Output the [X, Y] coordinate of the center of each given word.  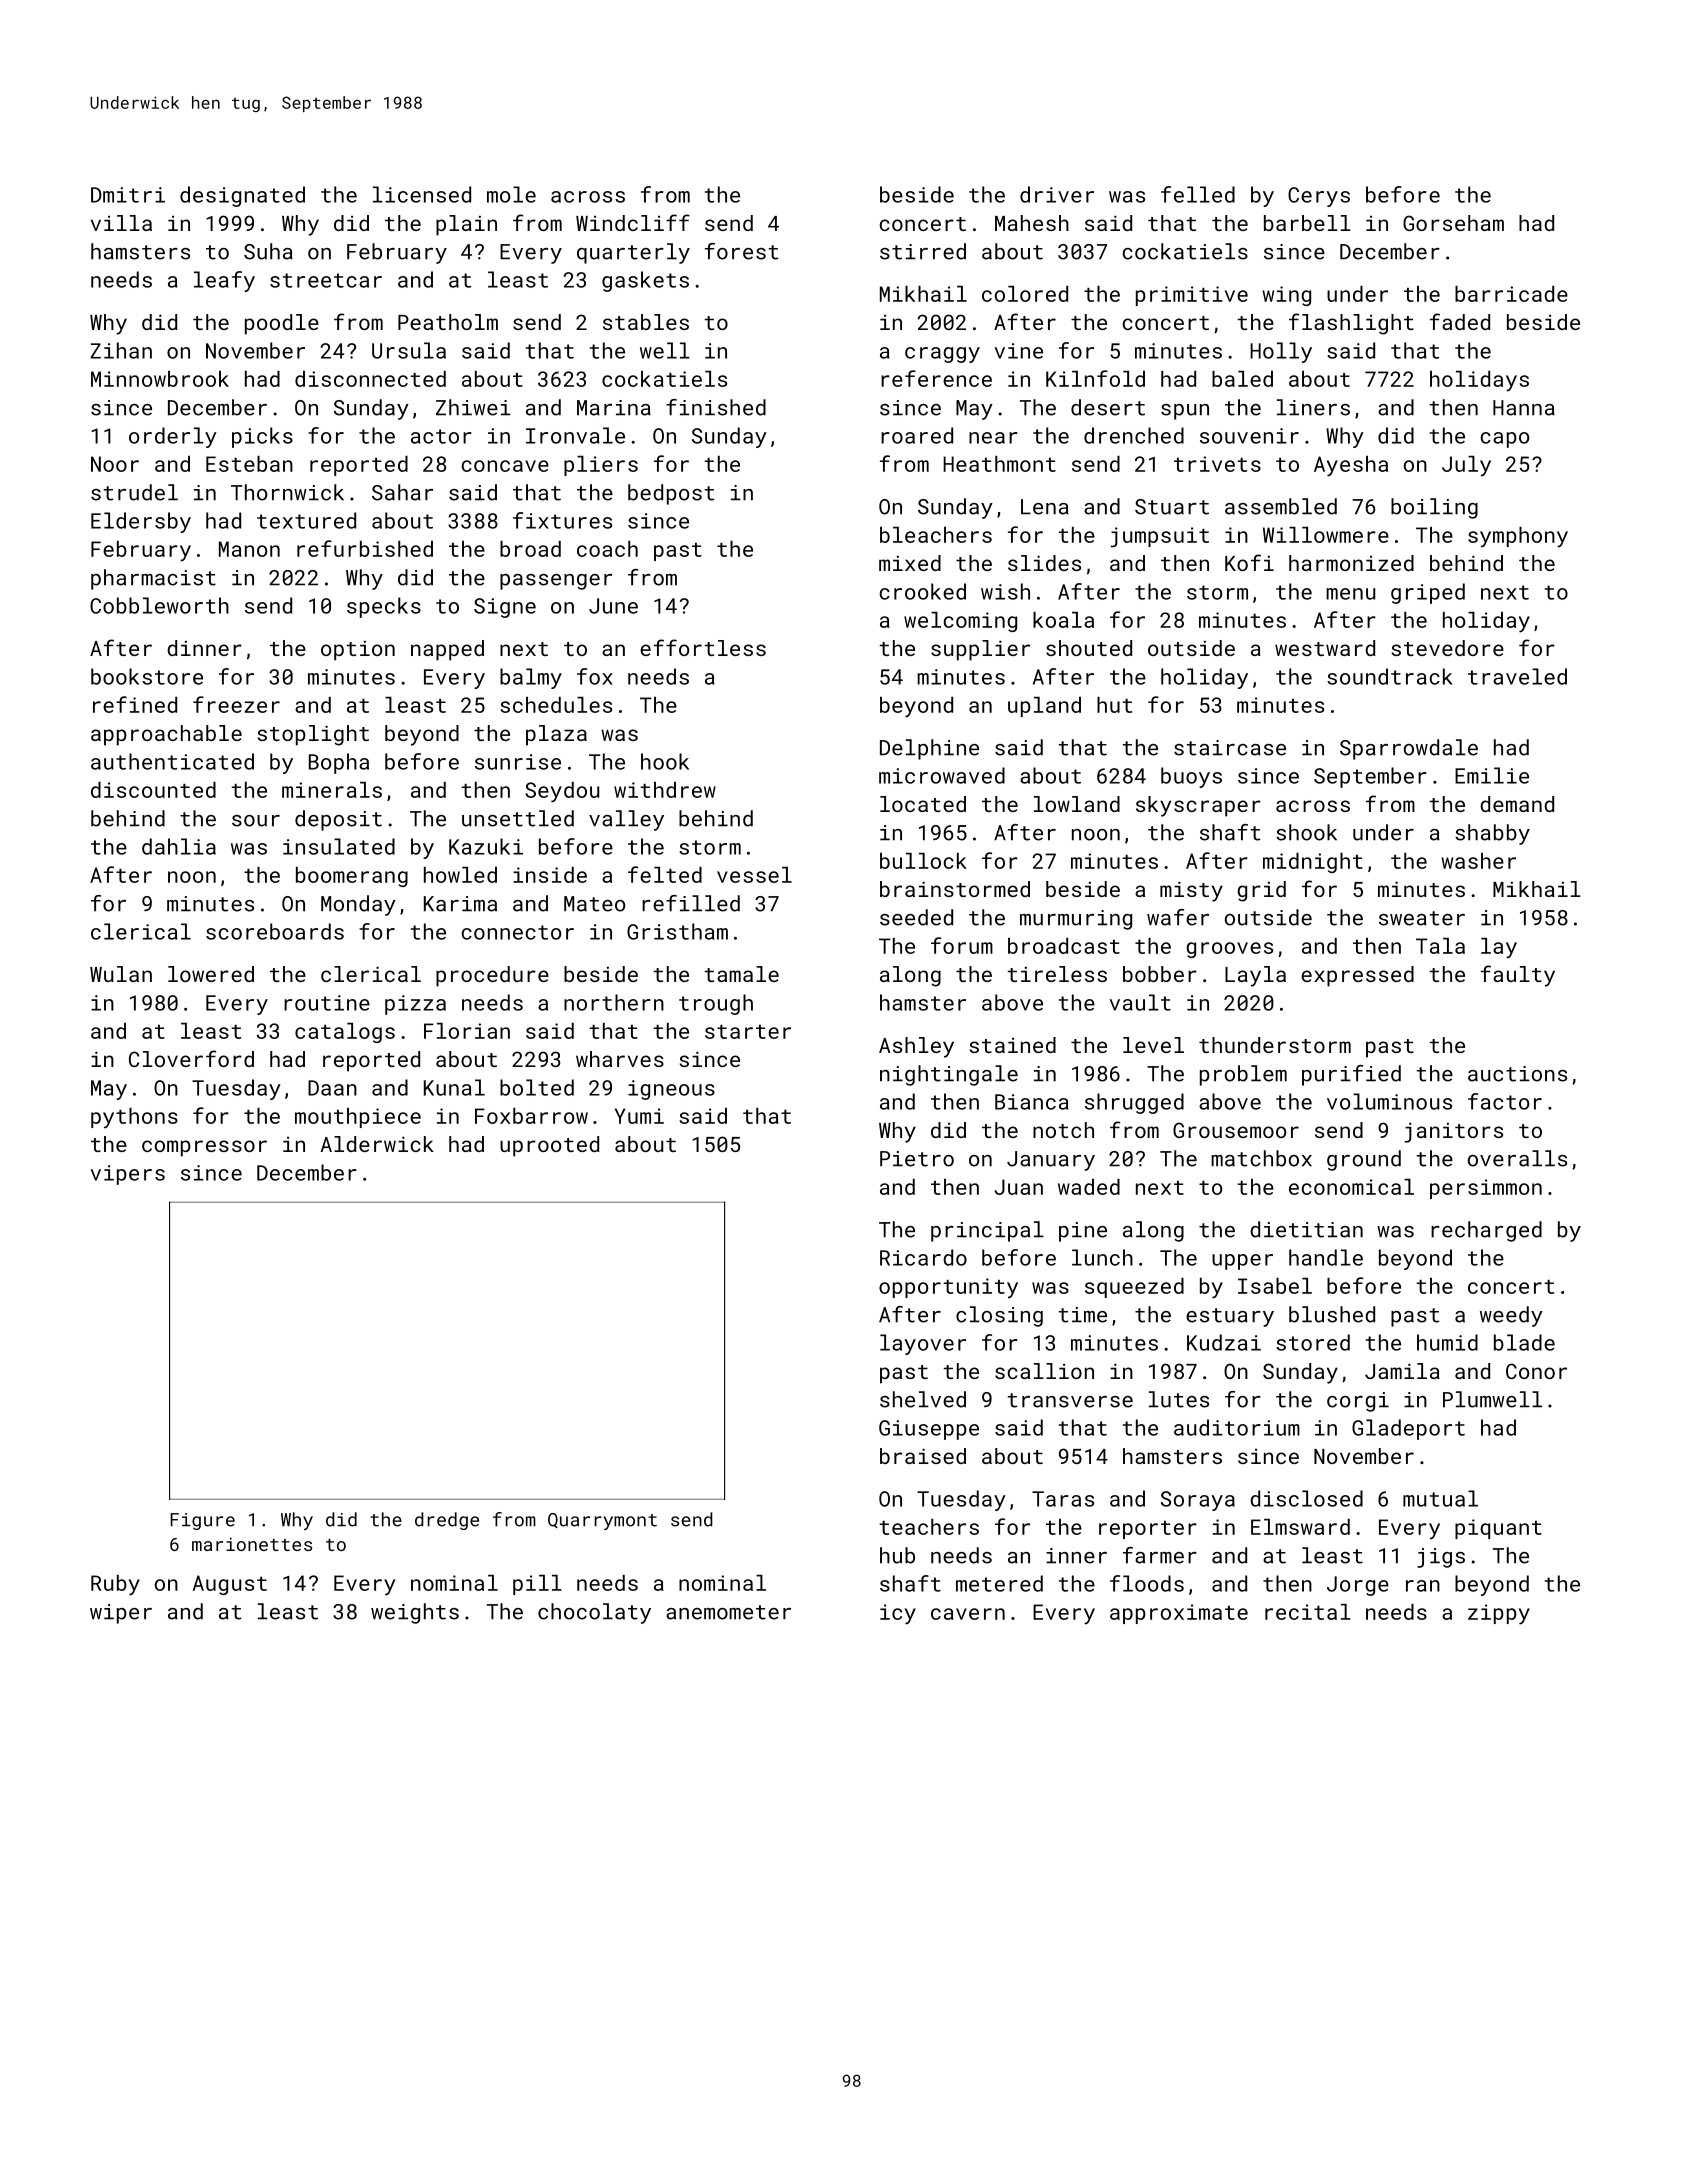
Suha [268, 251]
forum [962, 945]
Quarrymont [602, 1521]
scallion [1044, 1371]
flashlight [1351, 324]
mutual [1440, 1498]
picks [262, 437]
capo [1504, 440]
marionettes [252, 1544]
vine [1018, 351]
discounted [153, 790]
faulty [1518, 976]
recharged [1486, 1231]
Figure [202, 1521]
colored [1025, 294]
